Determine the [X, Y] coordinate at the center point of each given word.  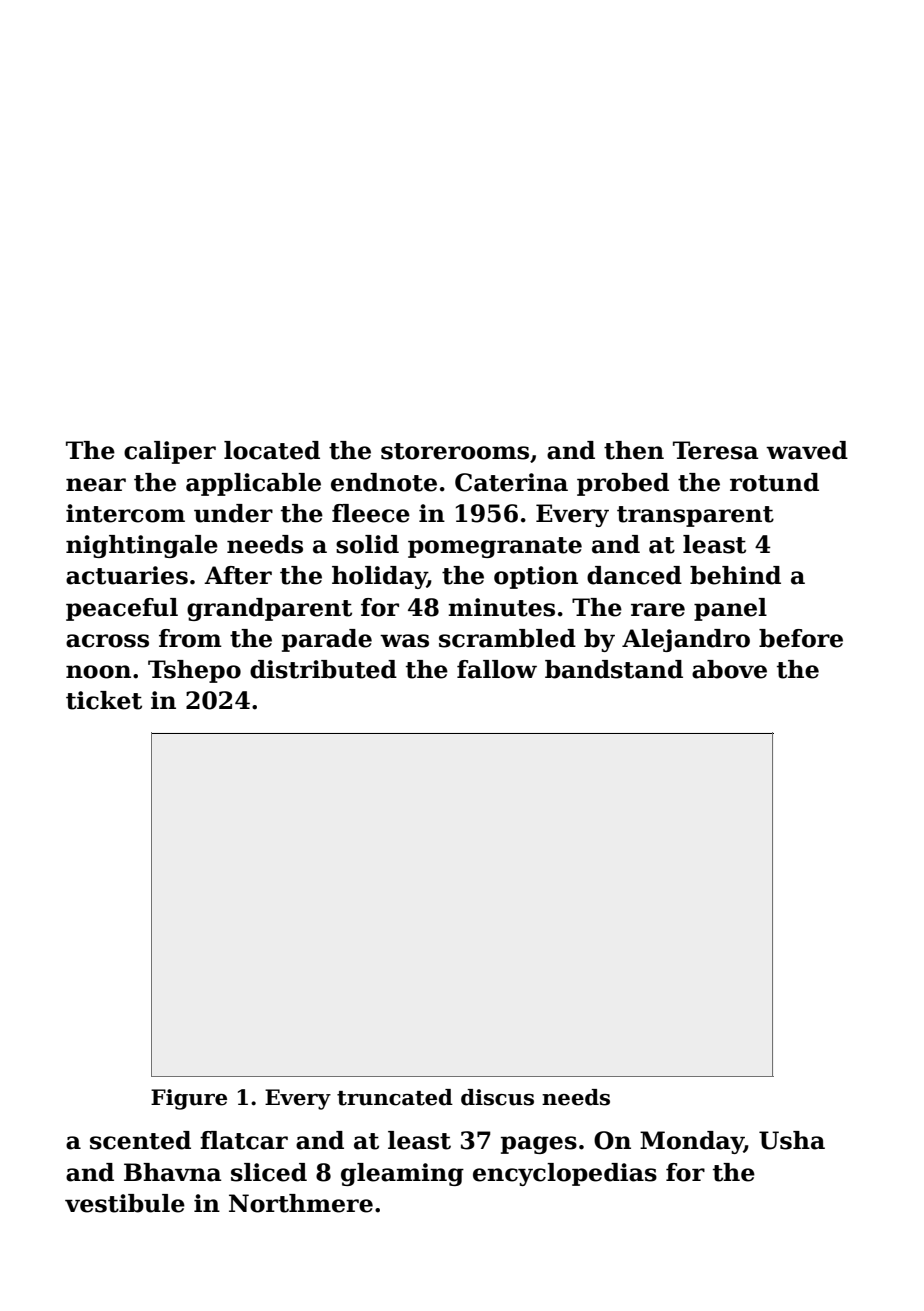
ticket [104, 700]
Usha [792, 1140]
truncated [395, 1097]
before [801, 638]
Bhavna [172, 1172]
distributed [323, 669]
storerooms [455, 451]
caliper [170, 452]
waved [807, 450]
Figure [189, 1099]
